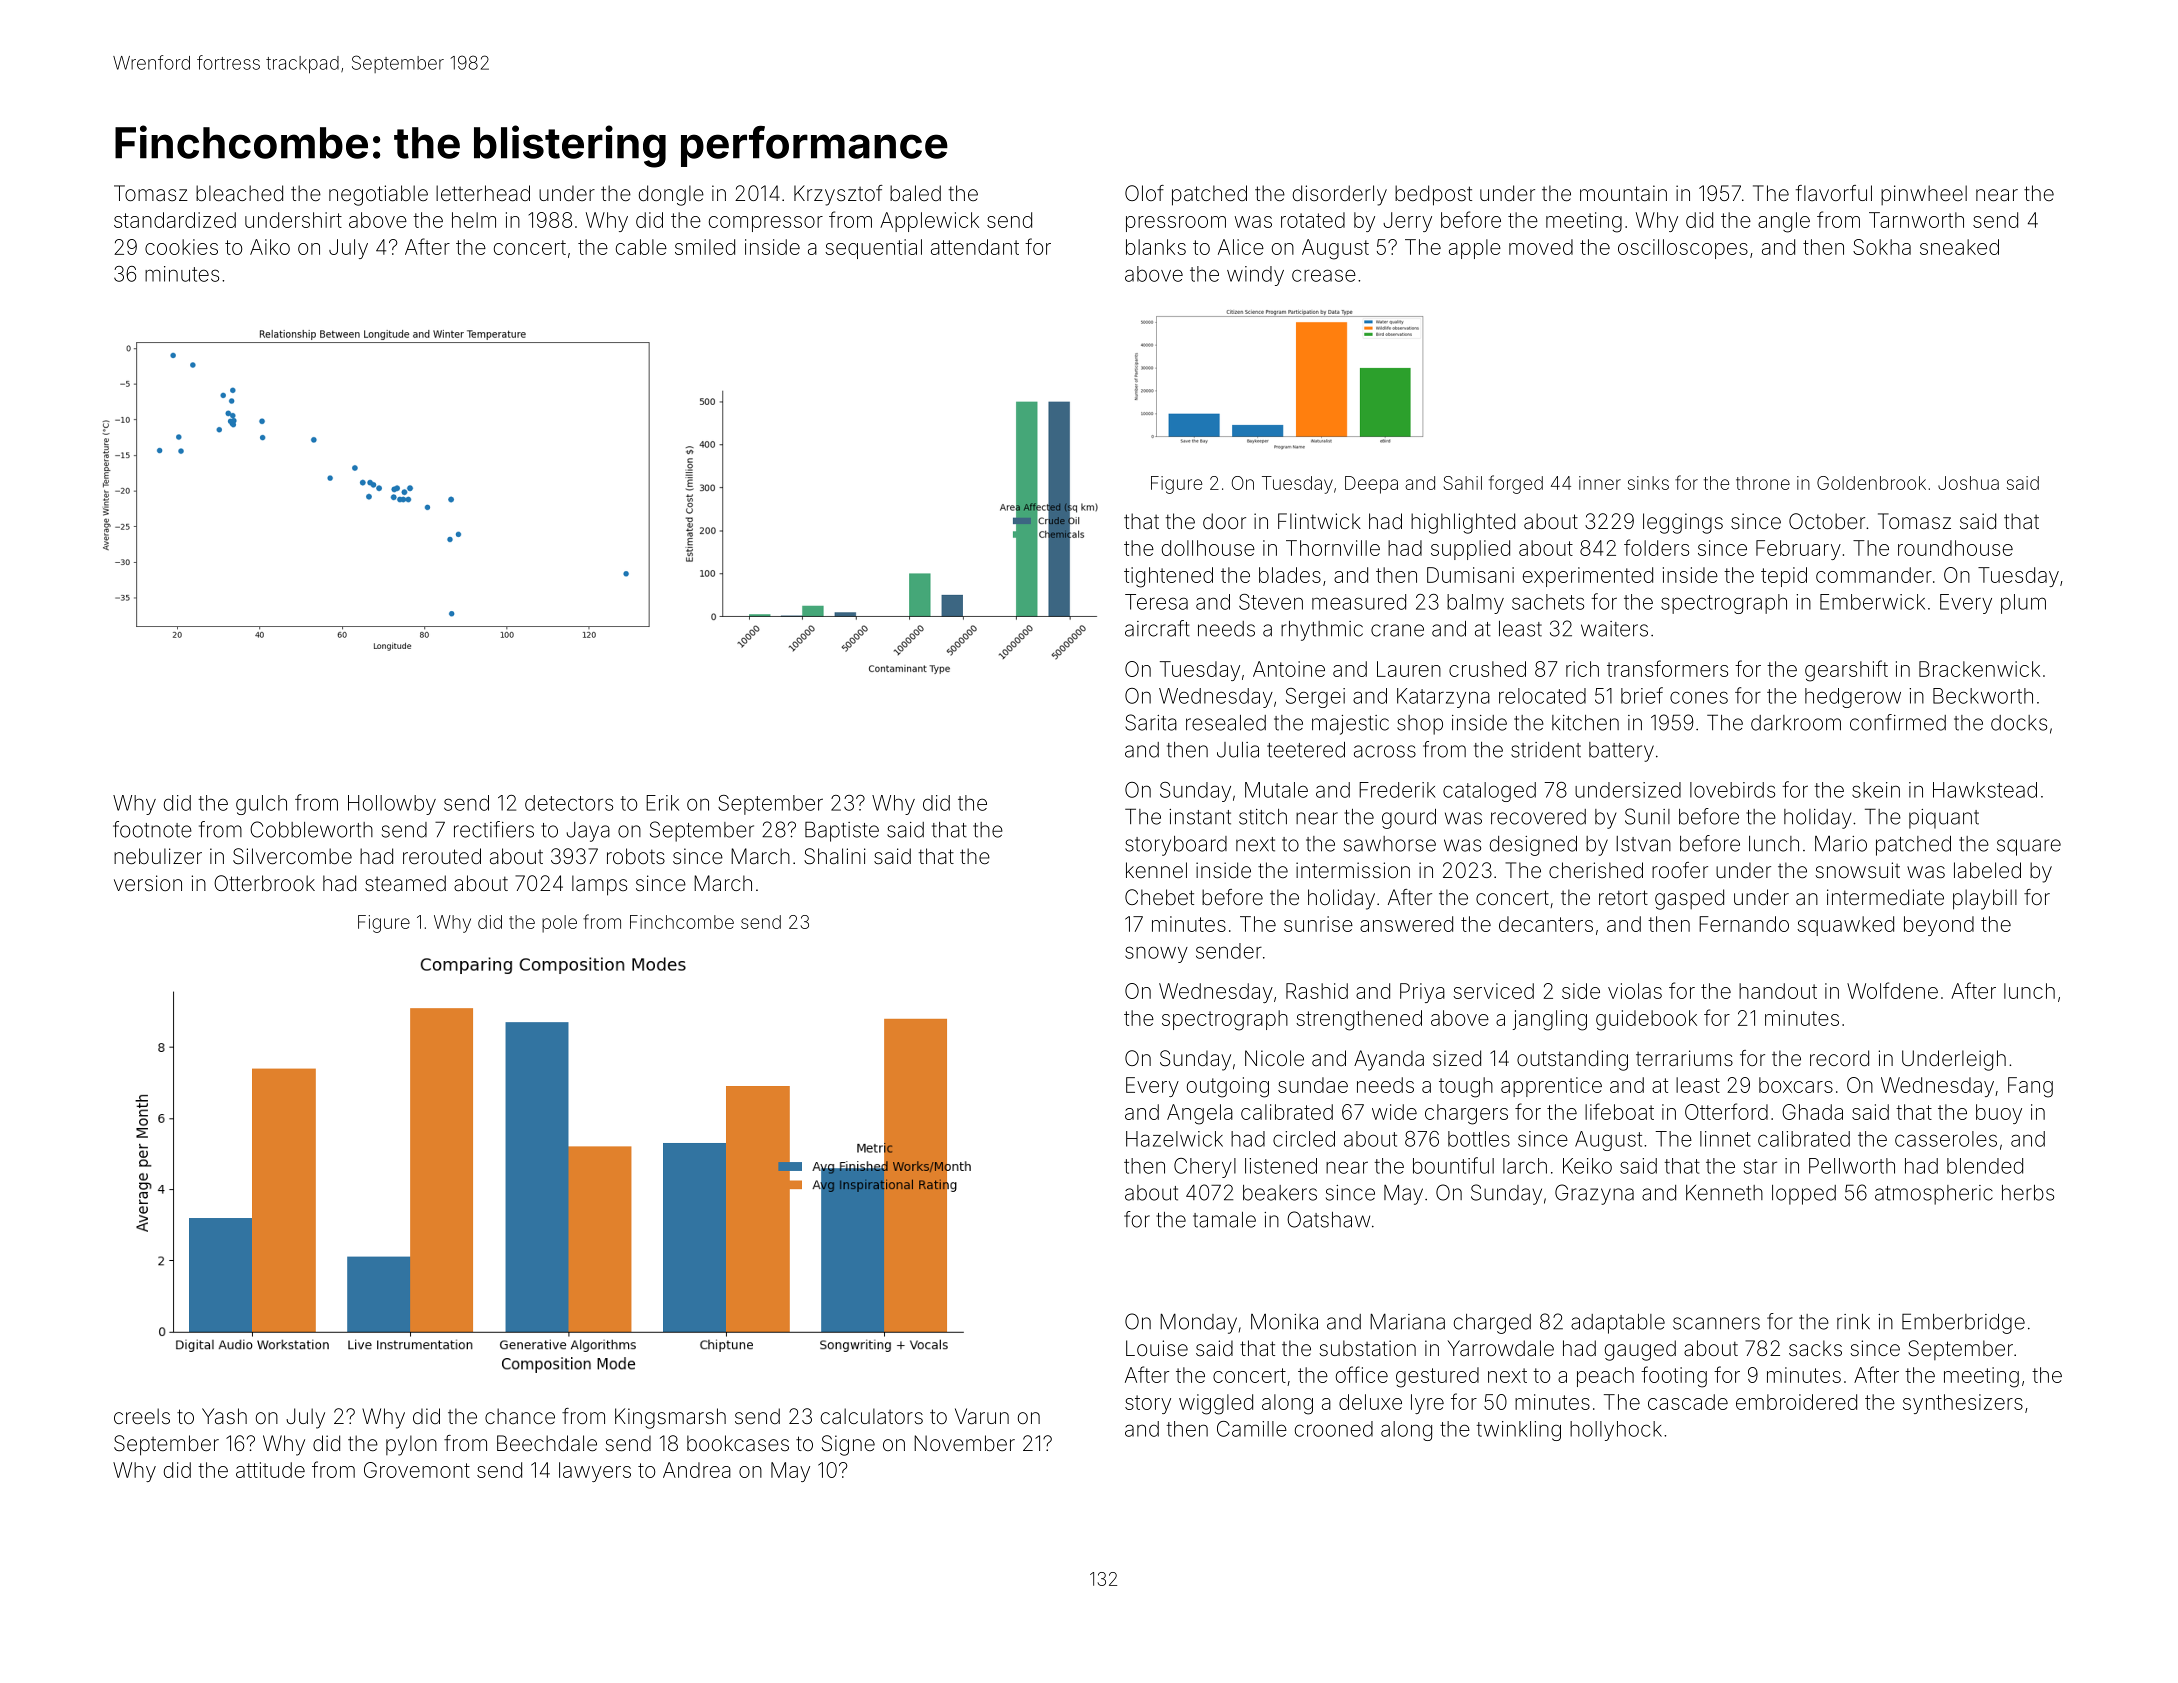 The height and width of the screenshot is (1683, 2178). Describe the element at coordinates (569, 803) in the screenshot. I see `detectors` at that location.
